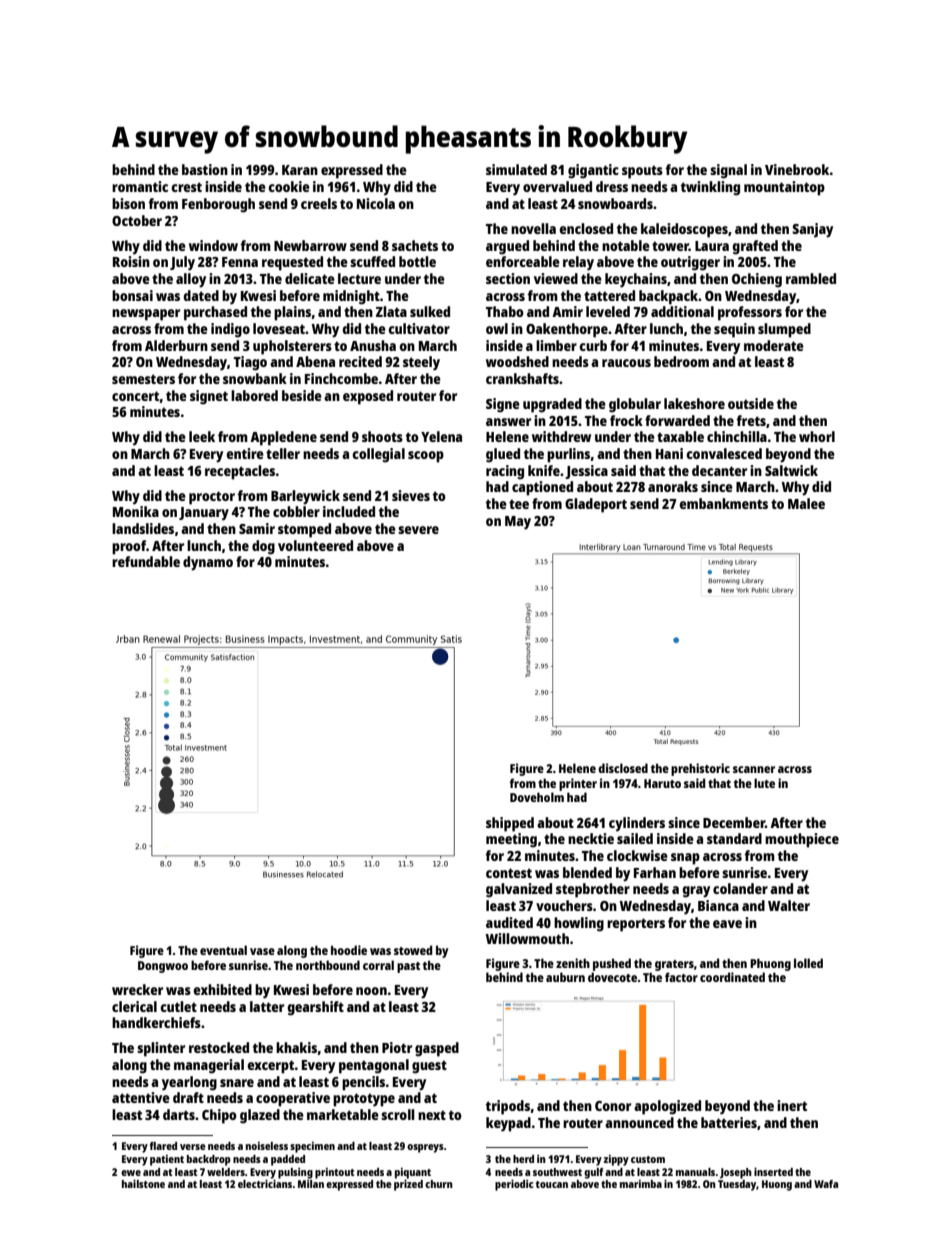 Image resolution: width=952 pixels, height=1233 pixels. What do you see at coordinates (129, 547) in the screenshot?
I see `proof` at bounding box center [129, 547].
